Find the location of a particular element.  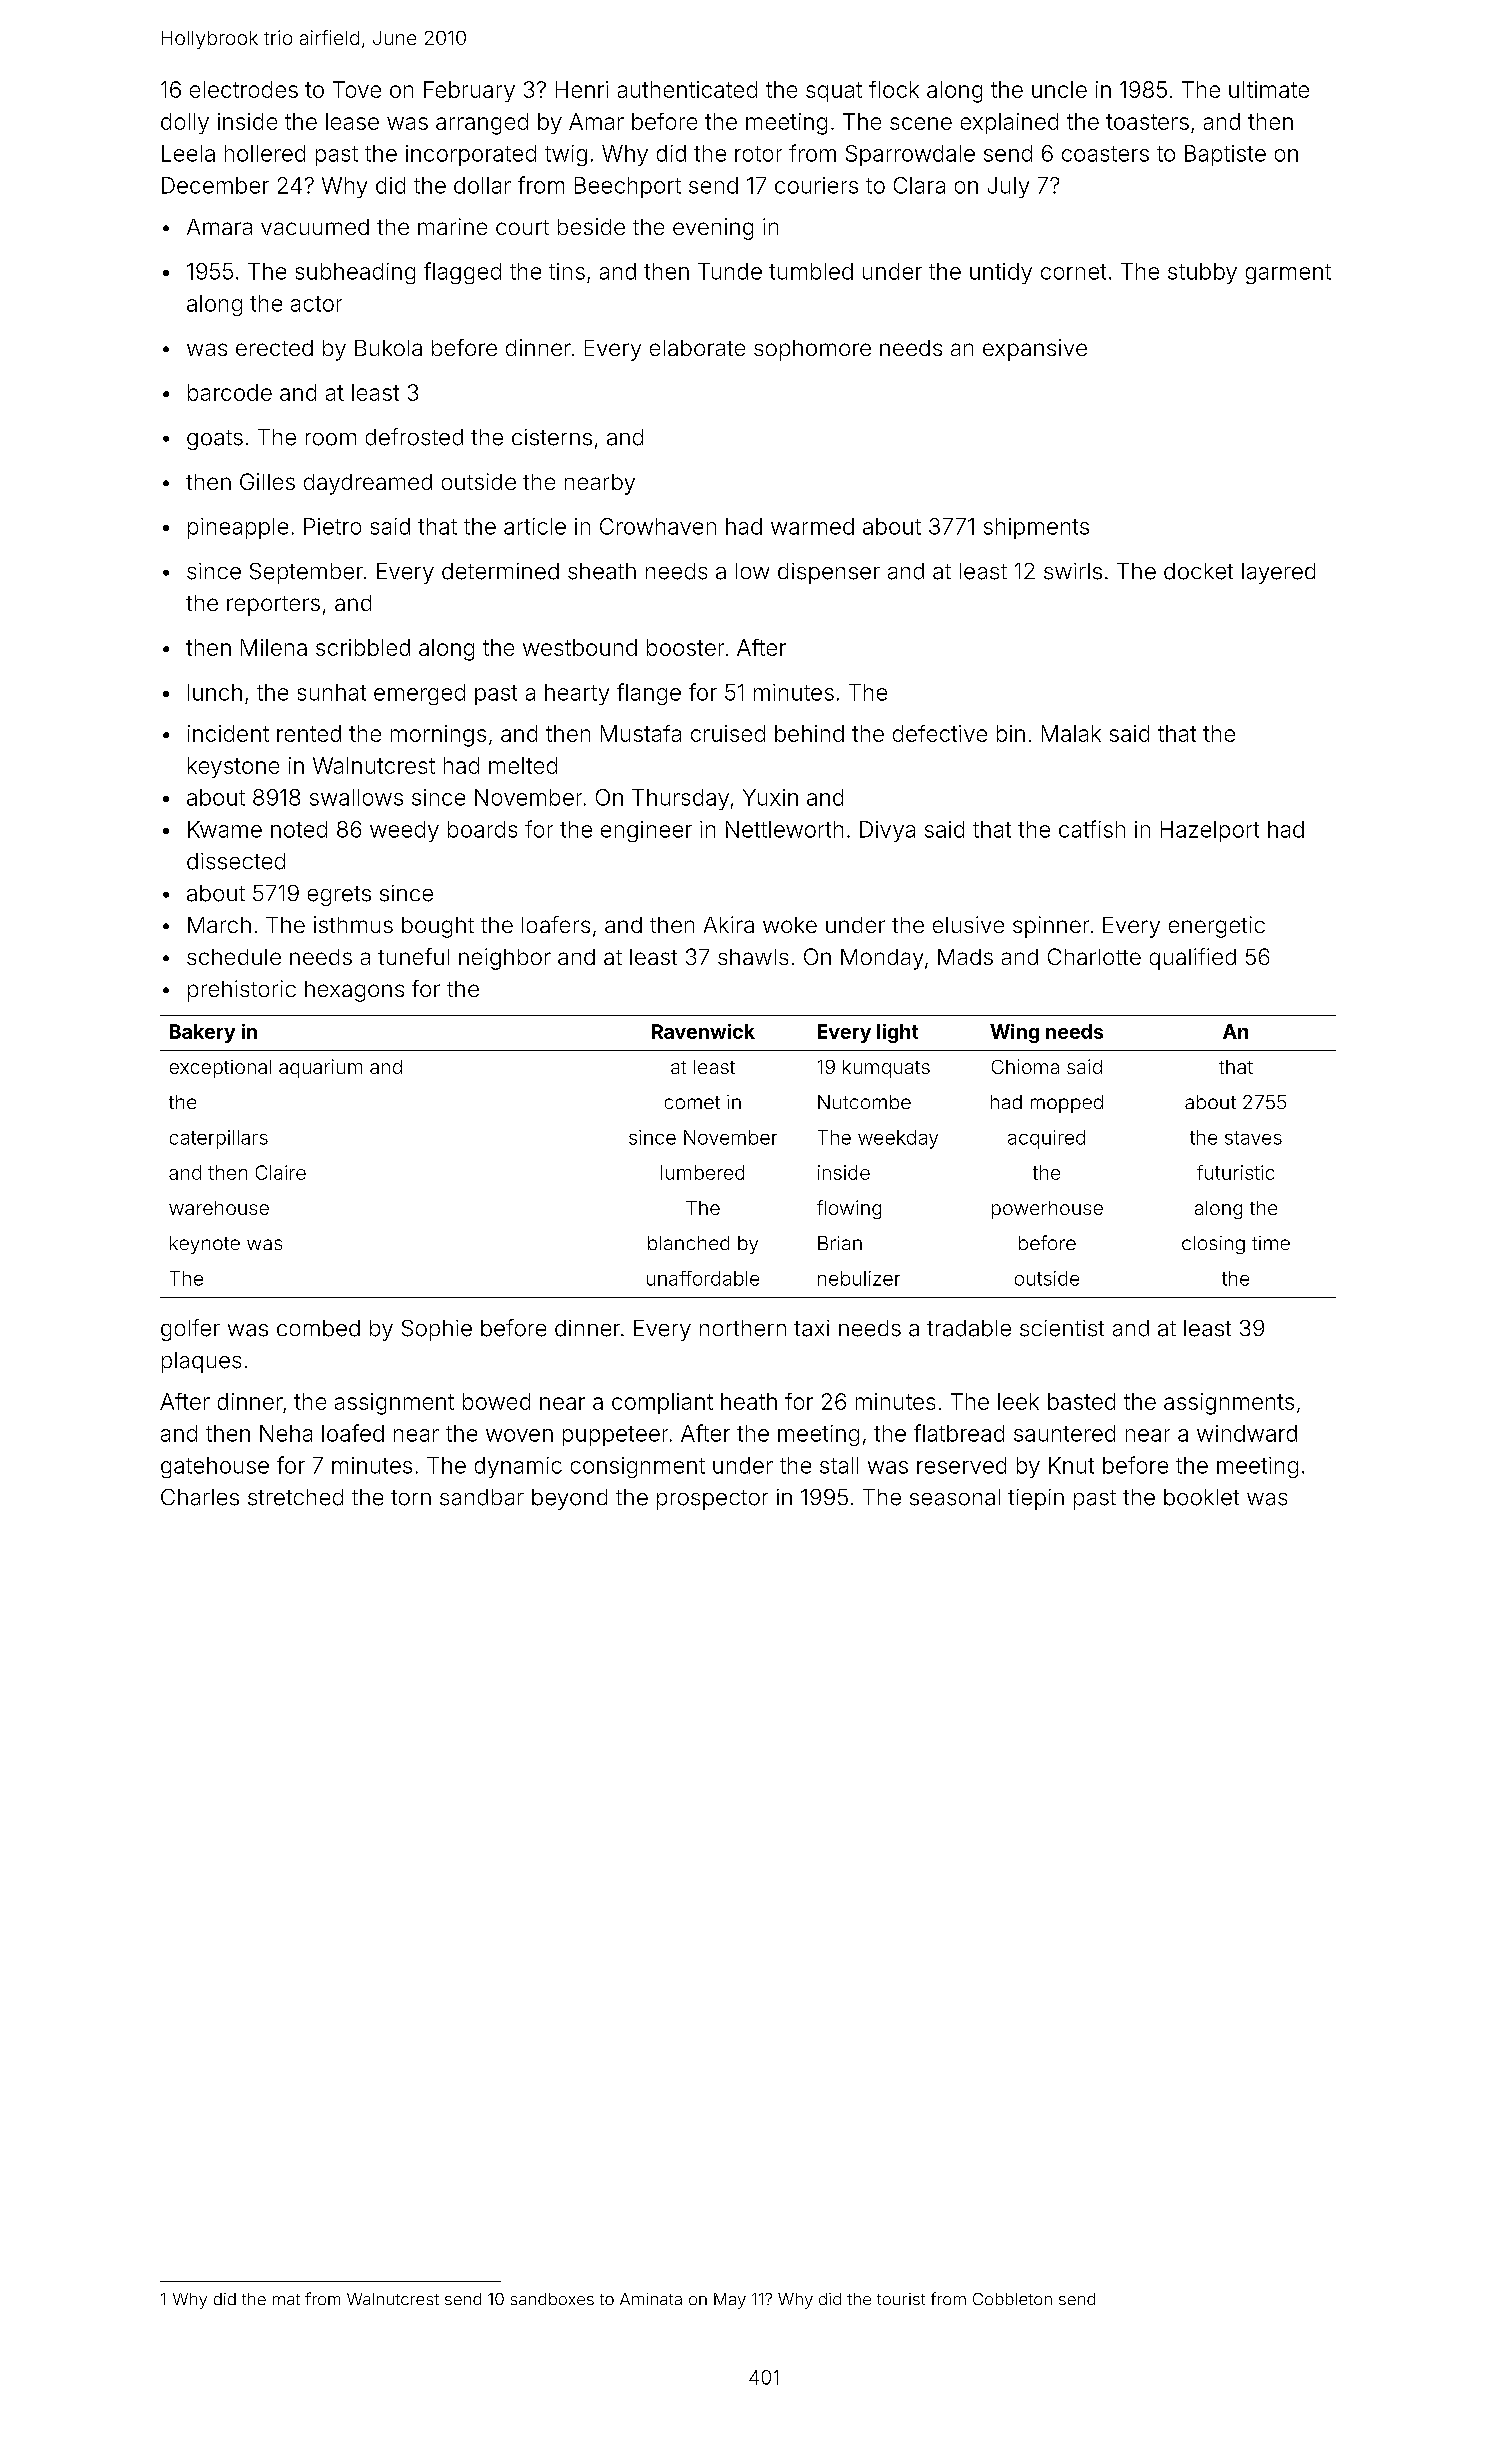

electrodes is located at coordinates (244, 89).
